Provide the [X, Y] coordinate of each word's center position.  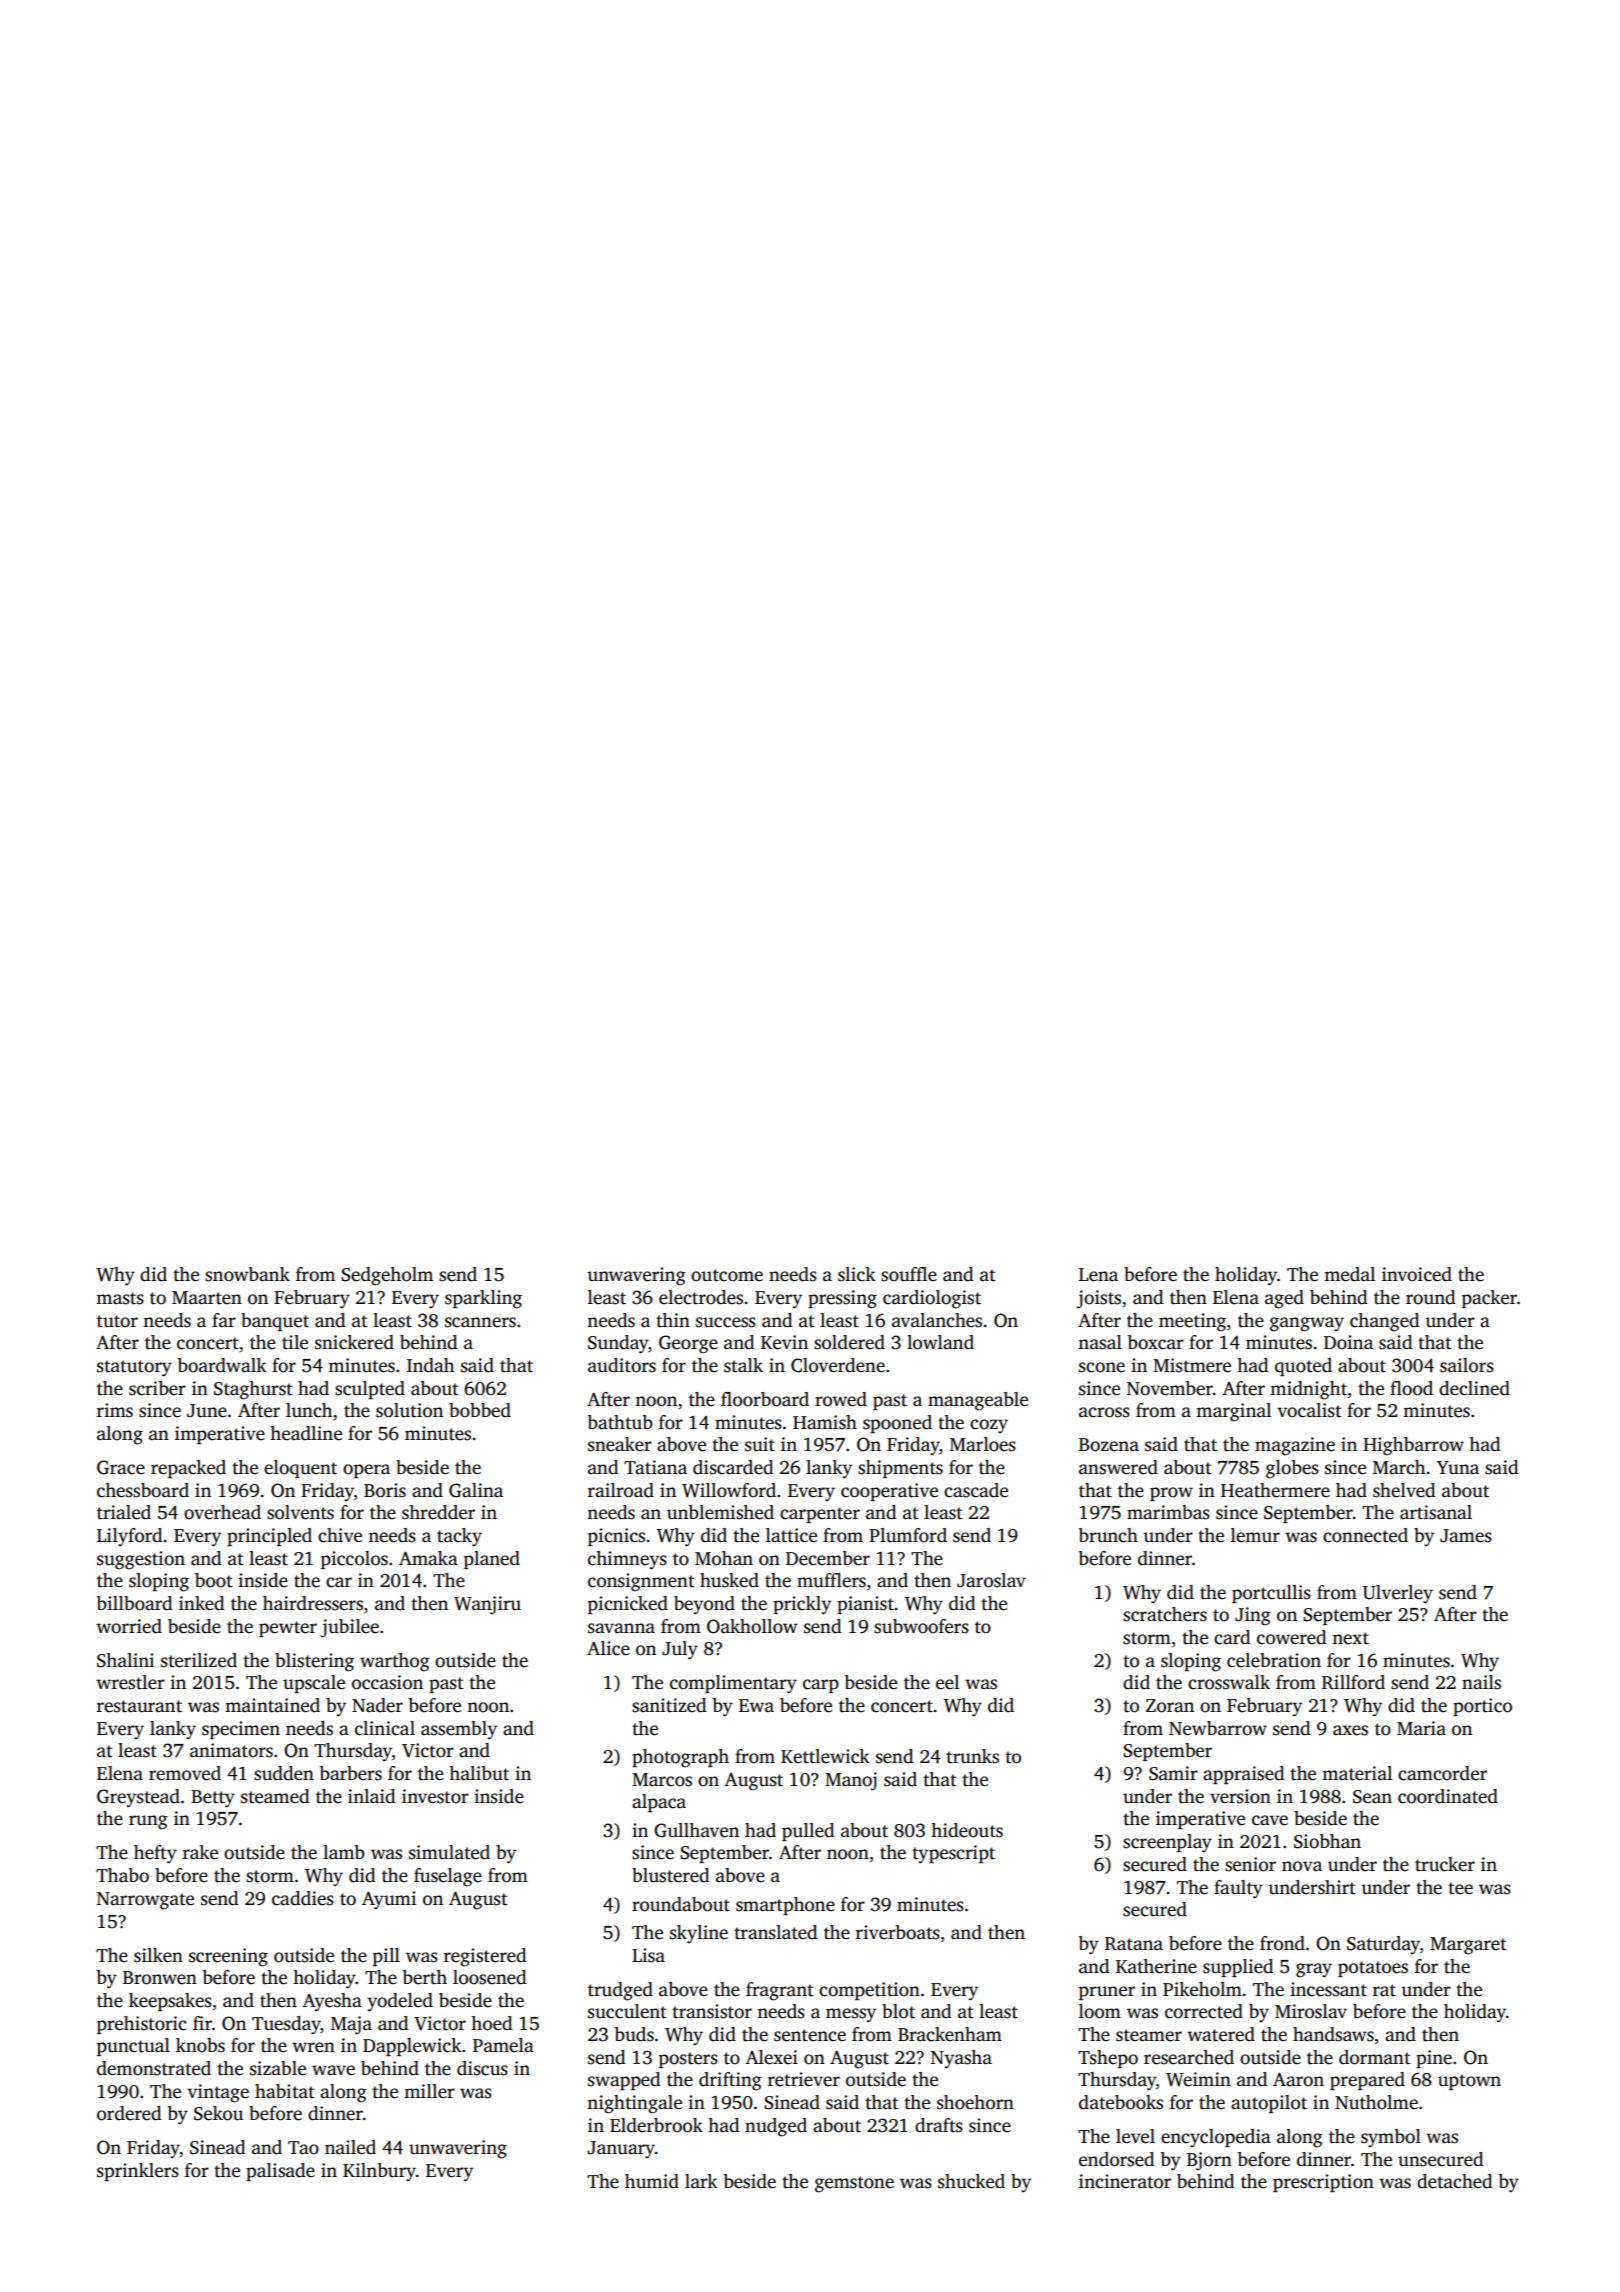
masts [120, 1298]
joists [1099, 1299]
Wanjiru [487, 1605]
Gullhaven [696, 1830]
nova [1302, 1866]
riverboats [898, 1932]
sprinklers [138, 2172]
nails [1481, 1682]
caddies [303, 1898]
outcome [727, 1275]
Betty [213, 1799]
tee [1460, 1888]
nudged [776, 2127]
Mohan [724, 1558]
